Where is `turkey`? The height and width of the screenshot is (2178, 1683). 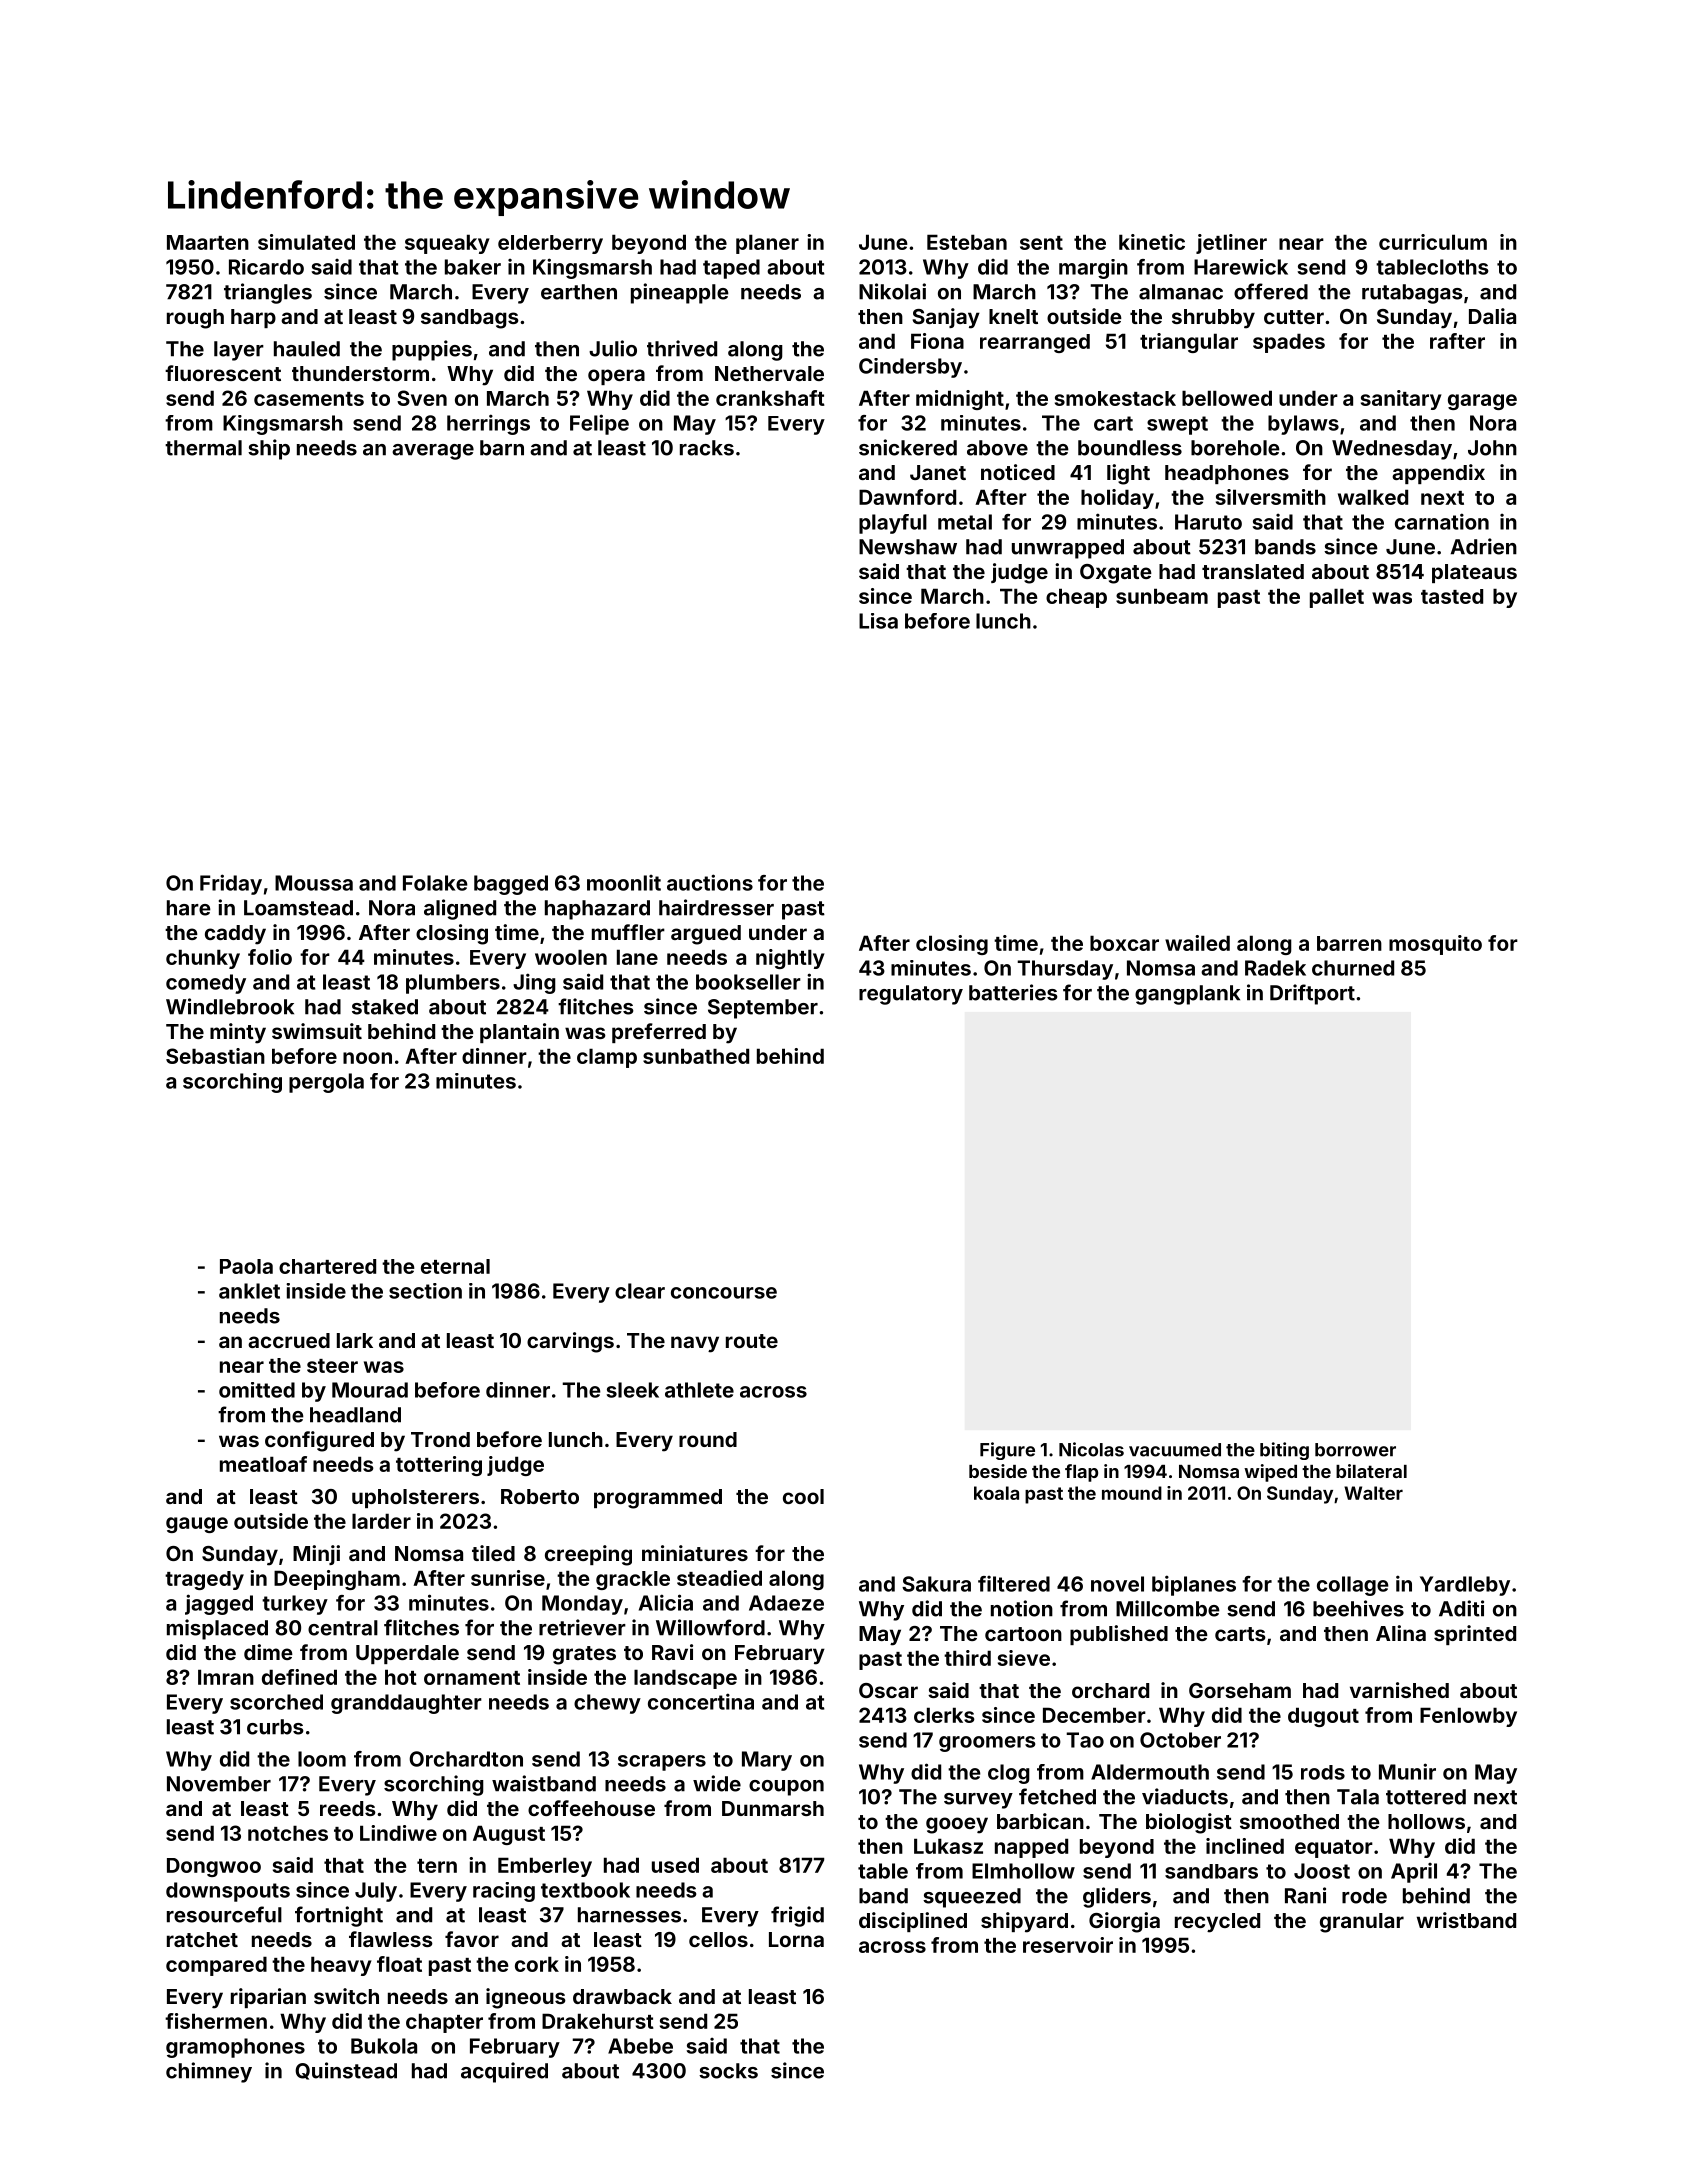
turkey is located at coordinates (295, 1605).
